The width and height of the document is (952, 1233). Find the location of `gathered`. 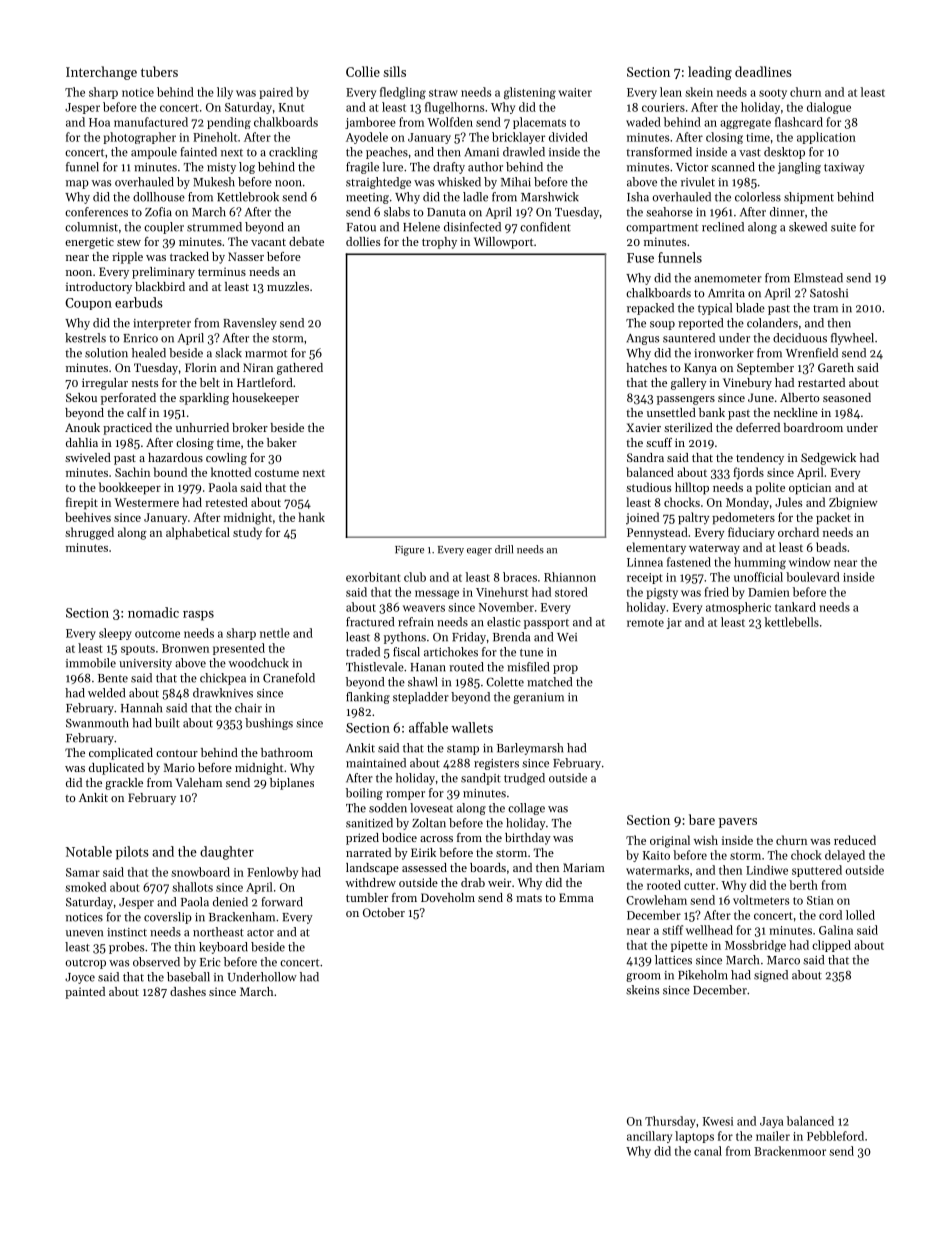

gathered is located at coordinates (300, 369).
